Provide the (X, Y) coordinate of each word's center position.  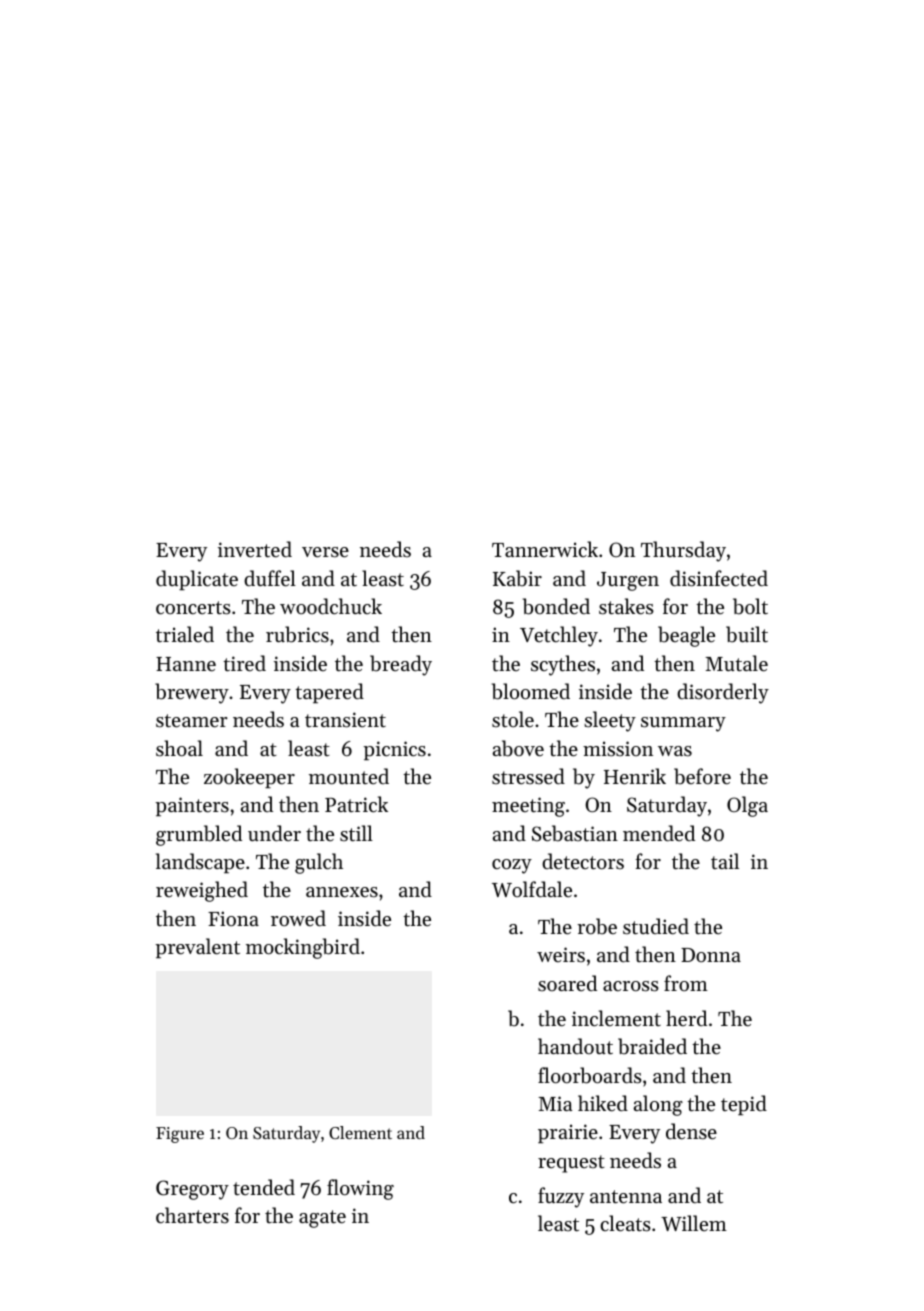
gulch (319, 863)
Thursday (683, 551)
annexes (342, 892)
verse (325, 552)
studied (656, 926)
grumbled (199, 835)
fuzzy (561, 1197)
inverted (255, 549)
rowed (298, 918)
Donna (711, 955)
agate (322, 1219)
